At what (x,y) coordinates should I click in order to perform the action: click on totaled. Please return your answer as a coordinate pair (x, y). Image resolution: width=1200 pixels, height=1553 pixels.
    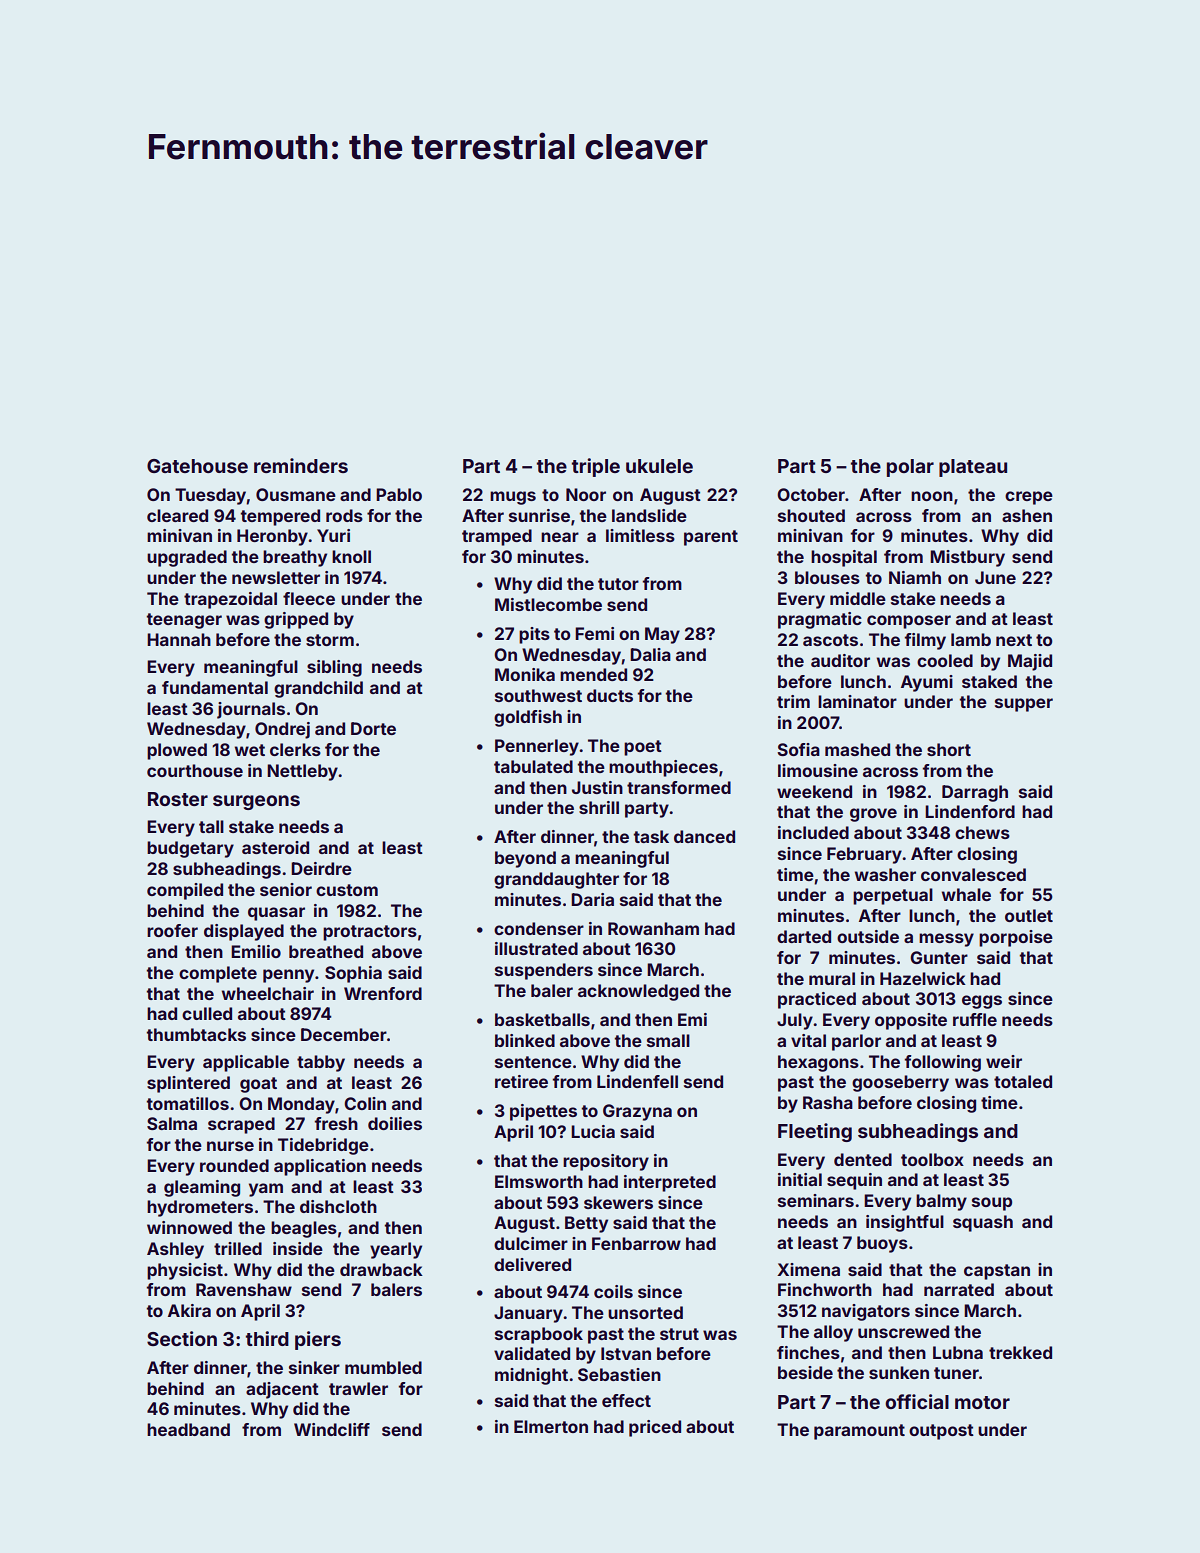
    Looking at the image, I should click on (1023, 1081).
